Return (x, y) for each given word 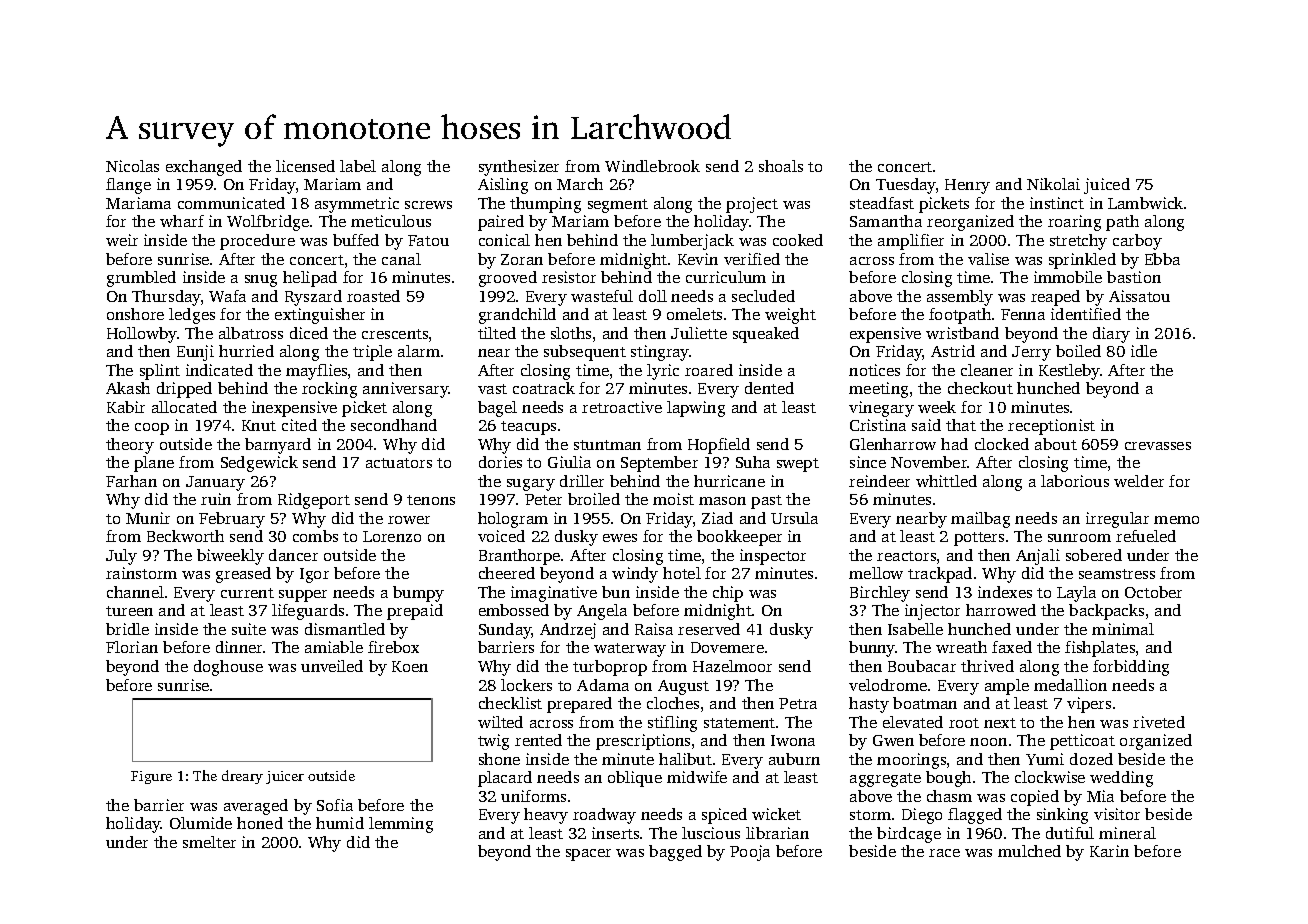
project (752, 205)
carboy (1137, 242)
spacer (588, 855)
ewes (620, 538)
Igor (314, 575)
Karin (1109, 851)
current (247, 593)
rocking (329, 390)
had (954, 444)
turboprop (610, 668)
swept (798, 465)
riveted (1159, 722)
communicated (231, 203)
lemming (401, 825)
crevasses (1158, 446)
